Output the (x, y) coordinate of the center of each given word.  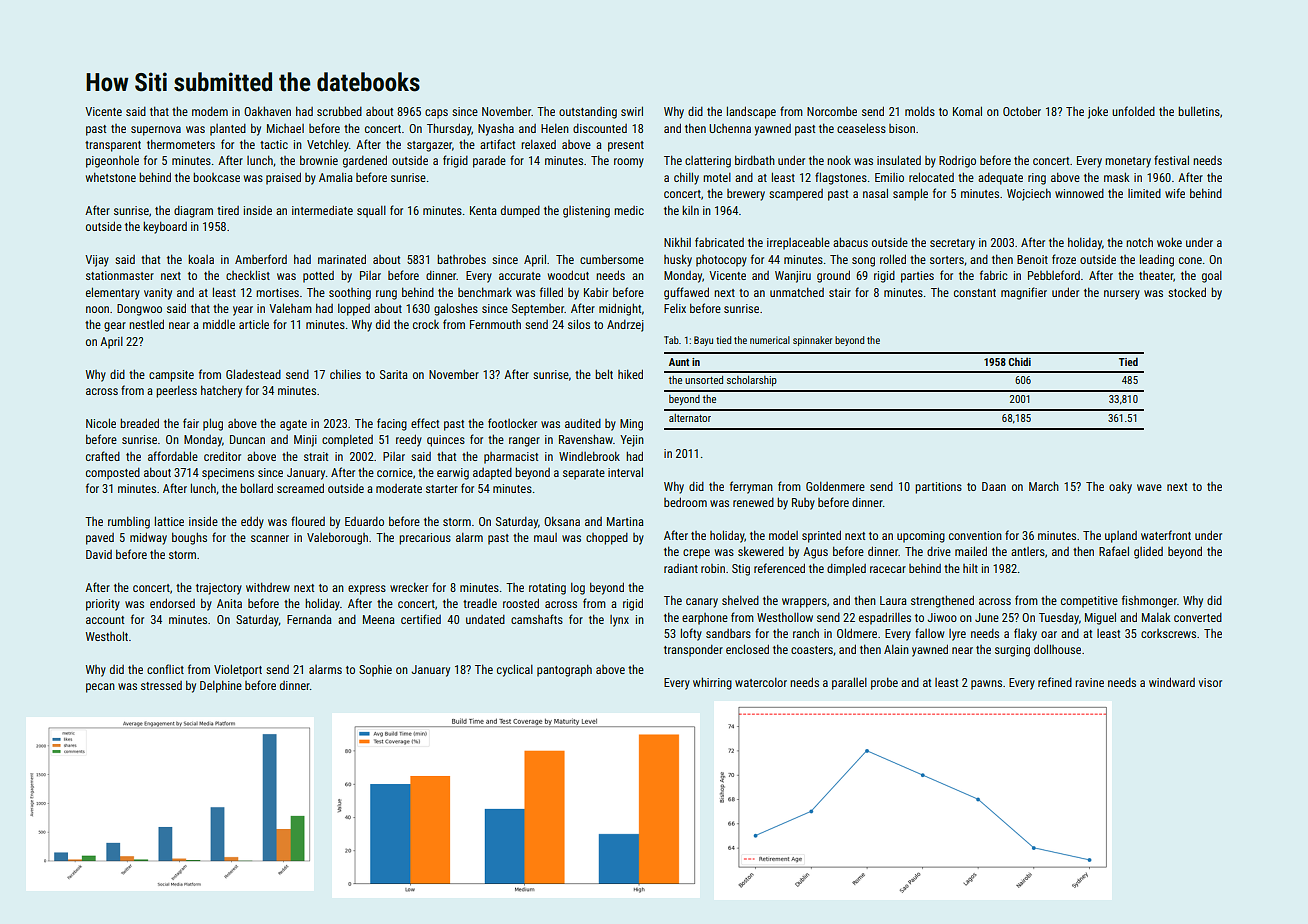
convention (975, 535)
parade (489, 161)
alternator (690, 418)
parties (917, 277)
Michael (285, 128)
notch (1139, 242)
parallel (849, 683)
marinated (342, 259)
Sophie (375, 671)
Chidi (1019, 361)
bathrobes (461, 259)
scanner (270, 538)
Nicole (101, 423)
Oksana (562, 521)
